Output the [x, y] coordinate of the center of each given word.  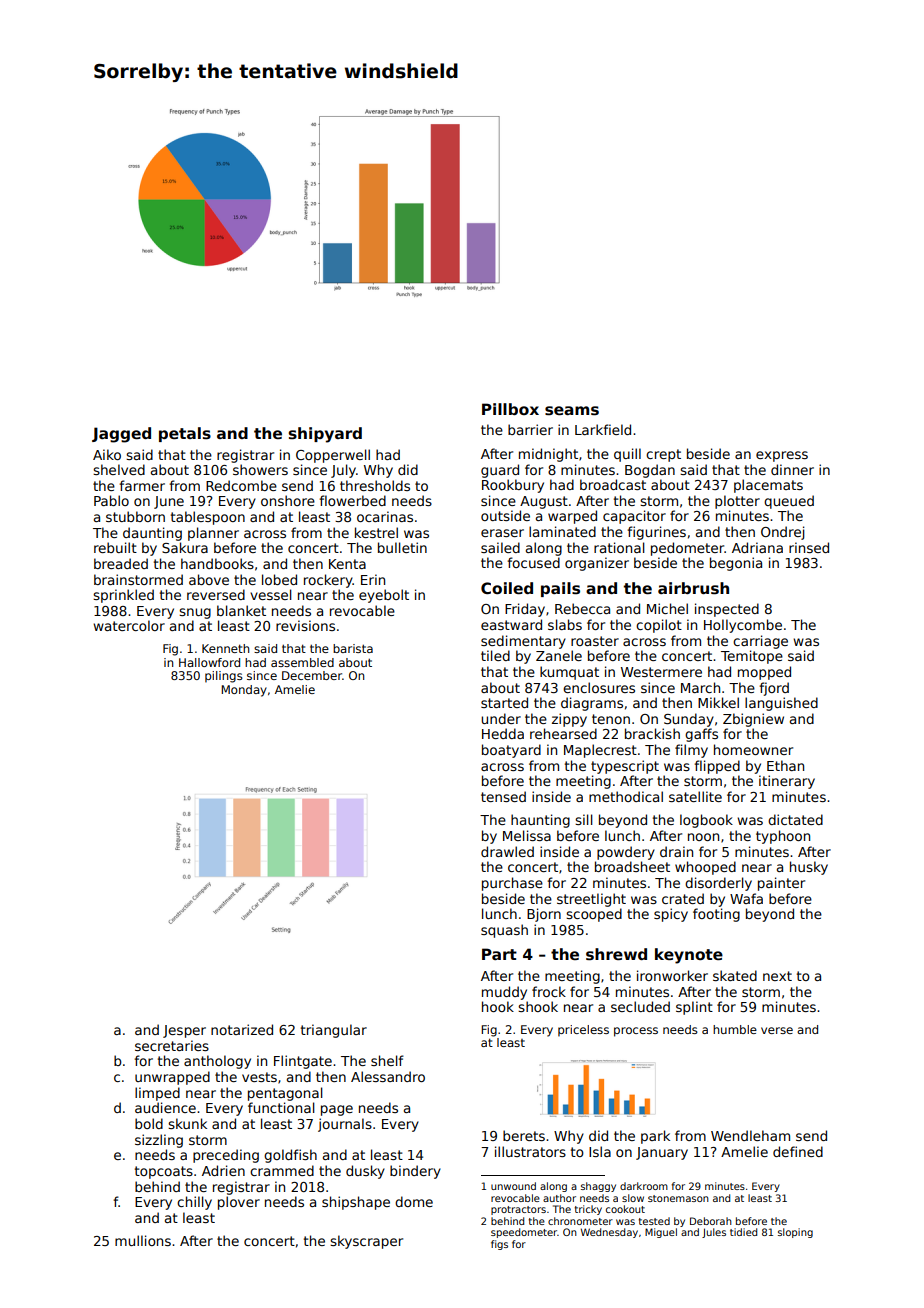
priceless [583, 1031]
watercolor [129, 625]
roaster [595, 641]
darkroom [644, 1186]
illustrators [530, 1151]
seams [572, 411]
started [504, 702]
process [636, 1032]
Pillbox [510, 409]
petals [185, 434]
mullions [143, 1240]
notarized [242, 1029]
